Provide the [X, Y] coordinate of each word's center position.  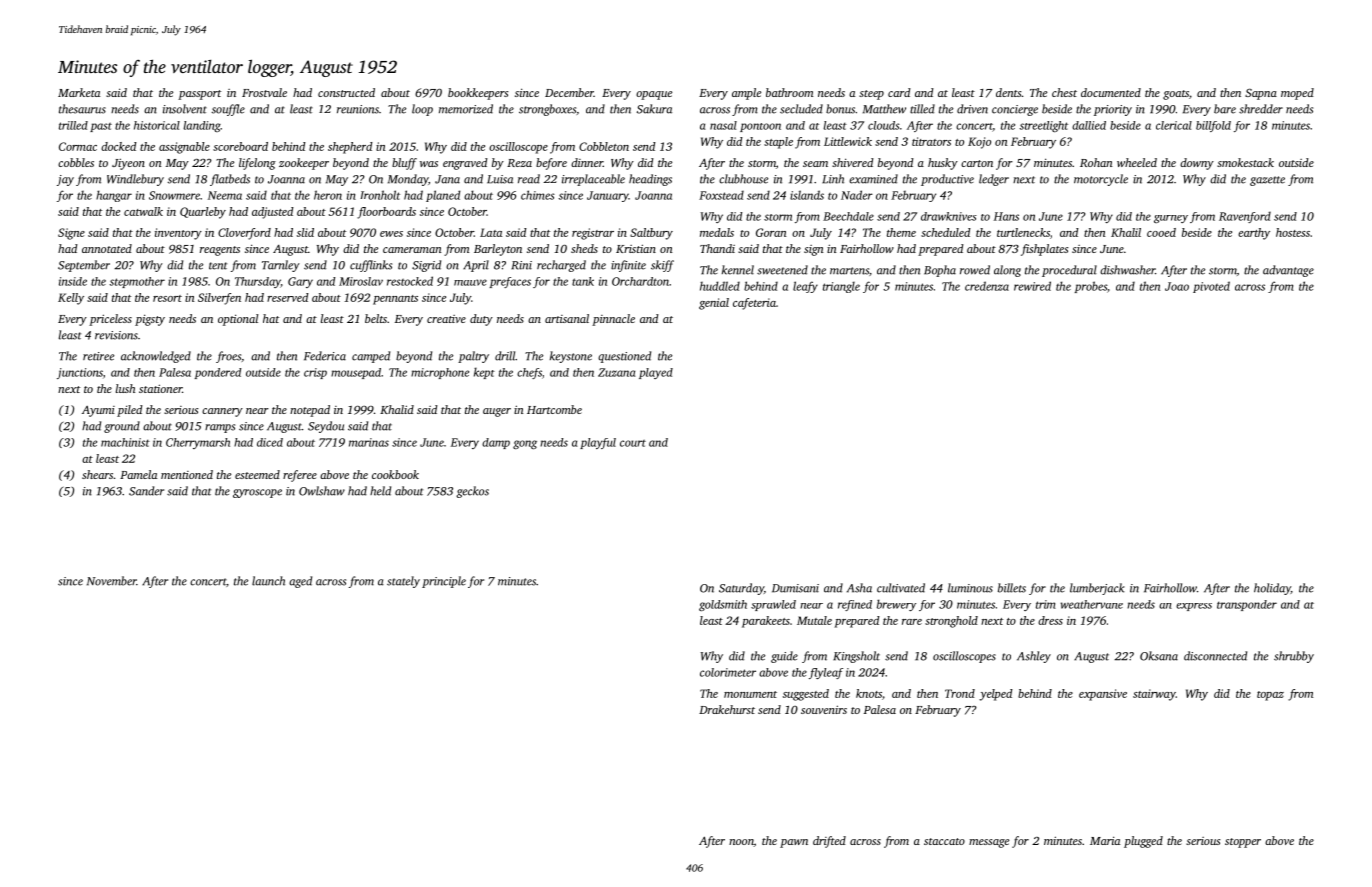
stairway [1154, 695]
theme [901, 232]
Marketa [79, 92]
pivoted [1211, 287]
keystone [571, 357]
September [84, 266]
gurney [1171, 219]
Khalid [397, 409]
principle [444, 582]
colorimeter [728, 672]
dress [1050, 620]
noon [741, 843]
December [569, 92]
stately [403, 582]
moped [1297, 94]
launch [268, 581]
